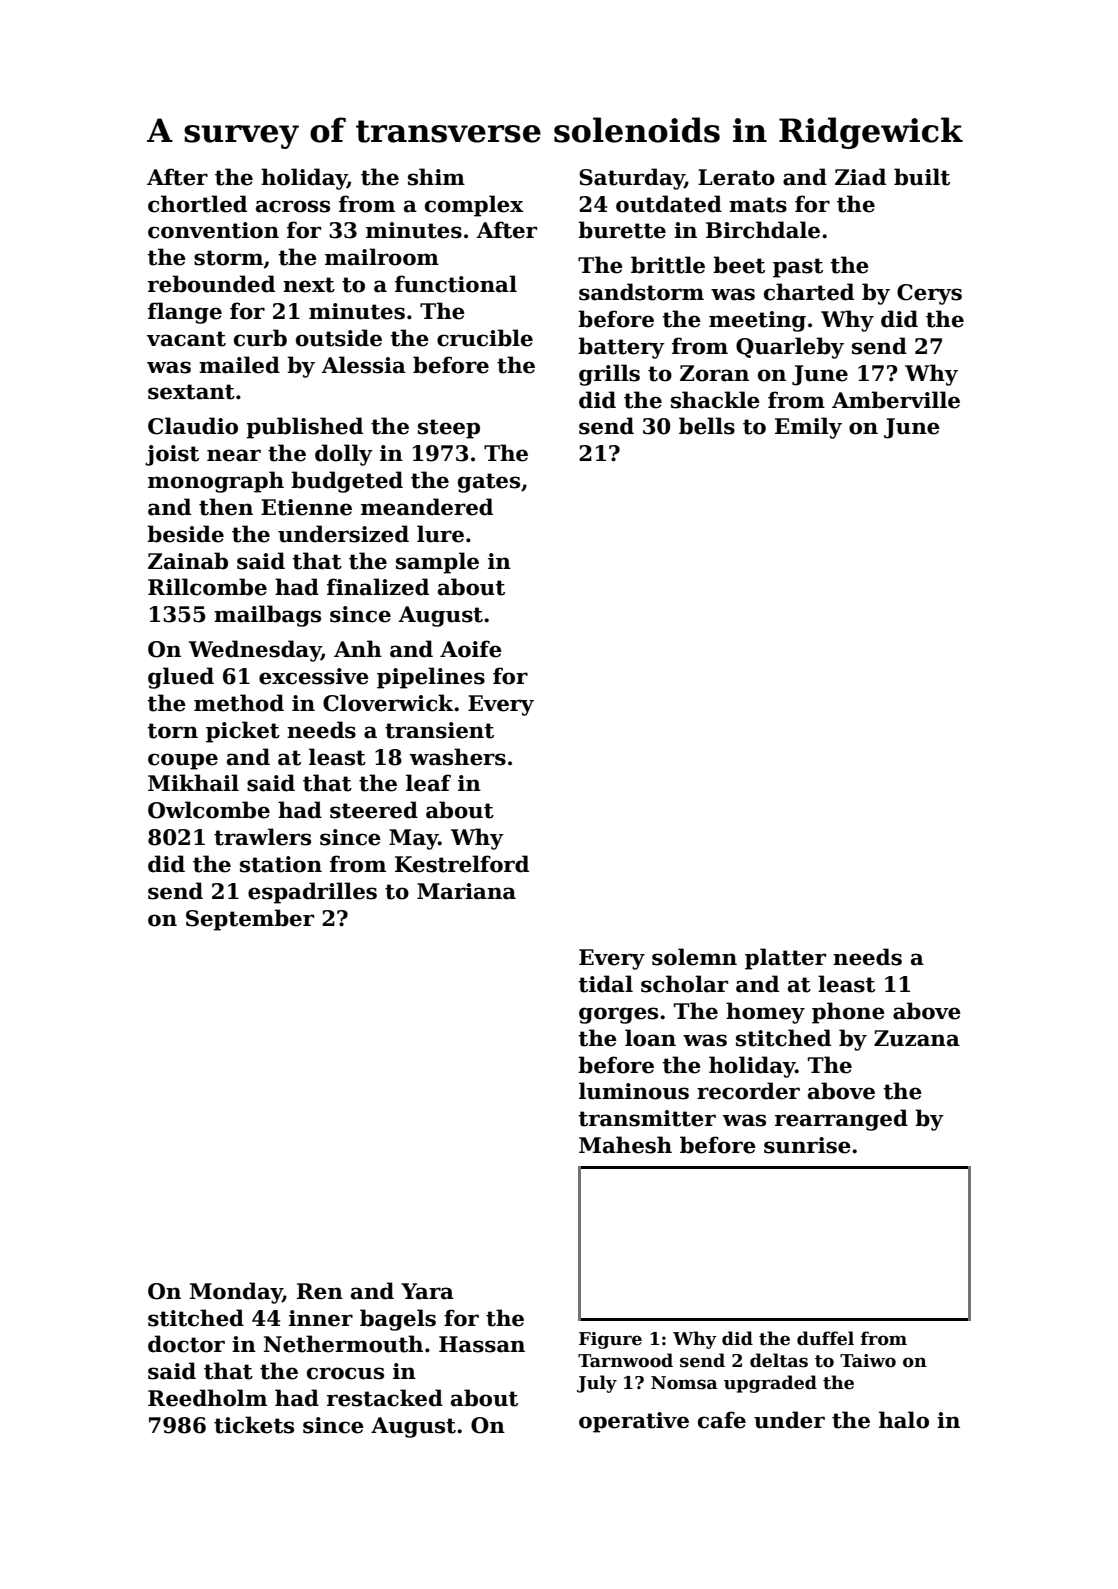  What do you see at coordinates (254, 1425) in the document?
I see `tickets` at bounding box center [254, 1425].
